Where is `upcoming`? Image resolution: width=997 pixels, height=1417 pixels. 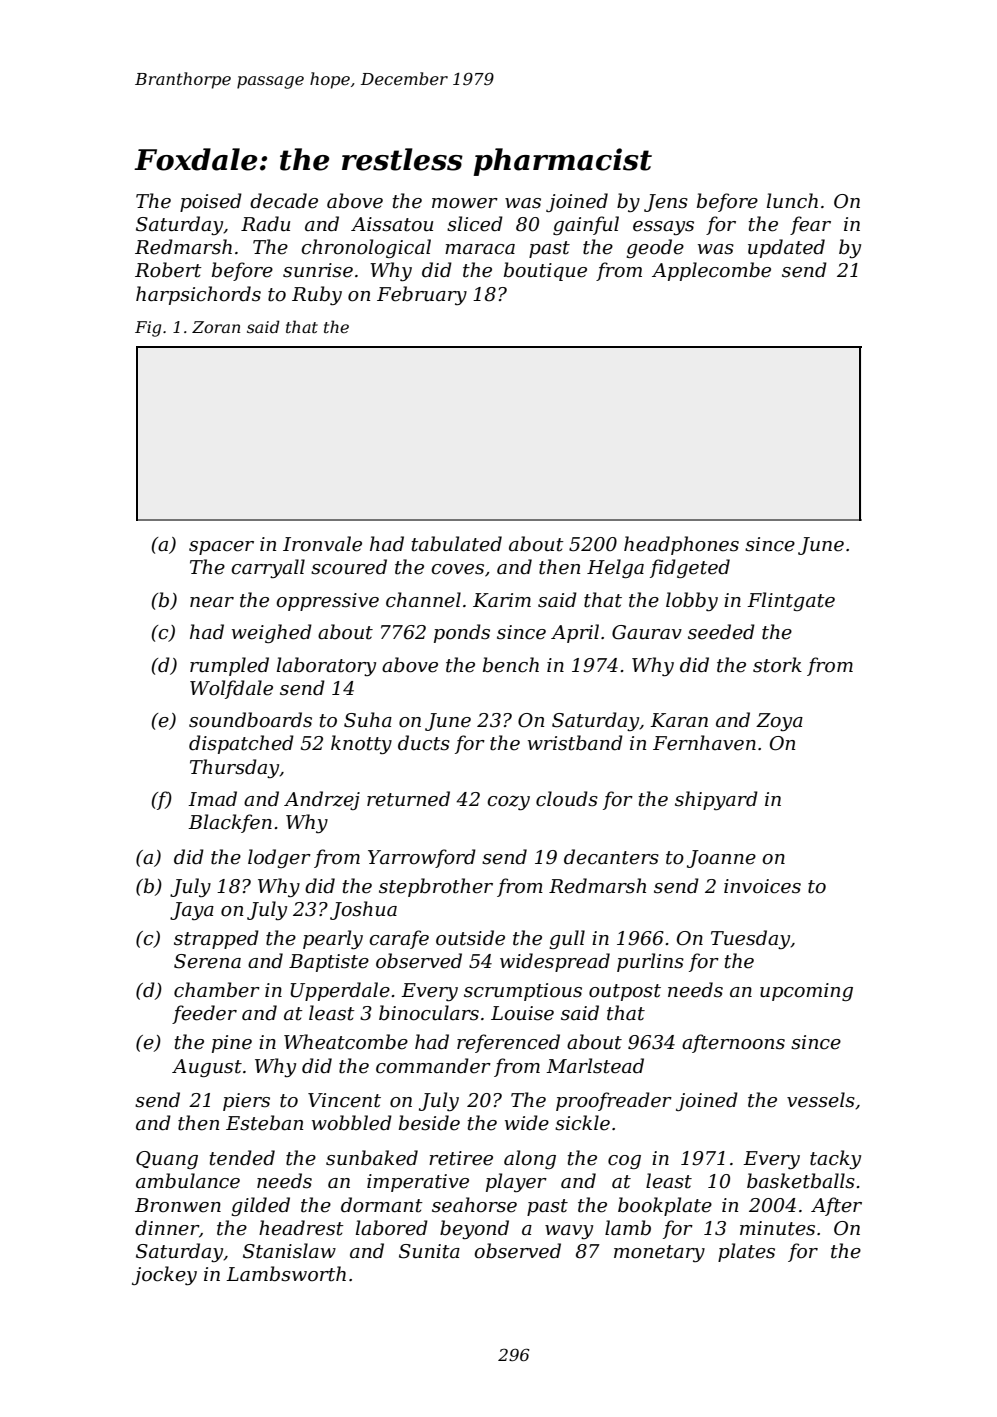
upcoming is located at coordinates (806, 992).
